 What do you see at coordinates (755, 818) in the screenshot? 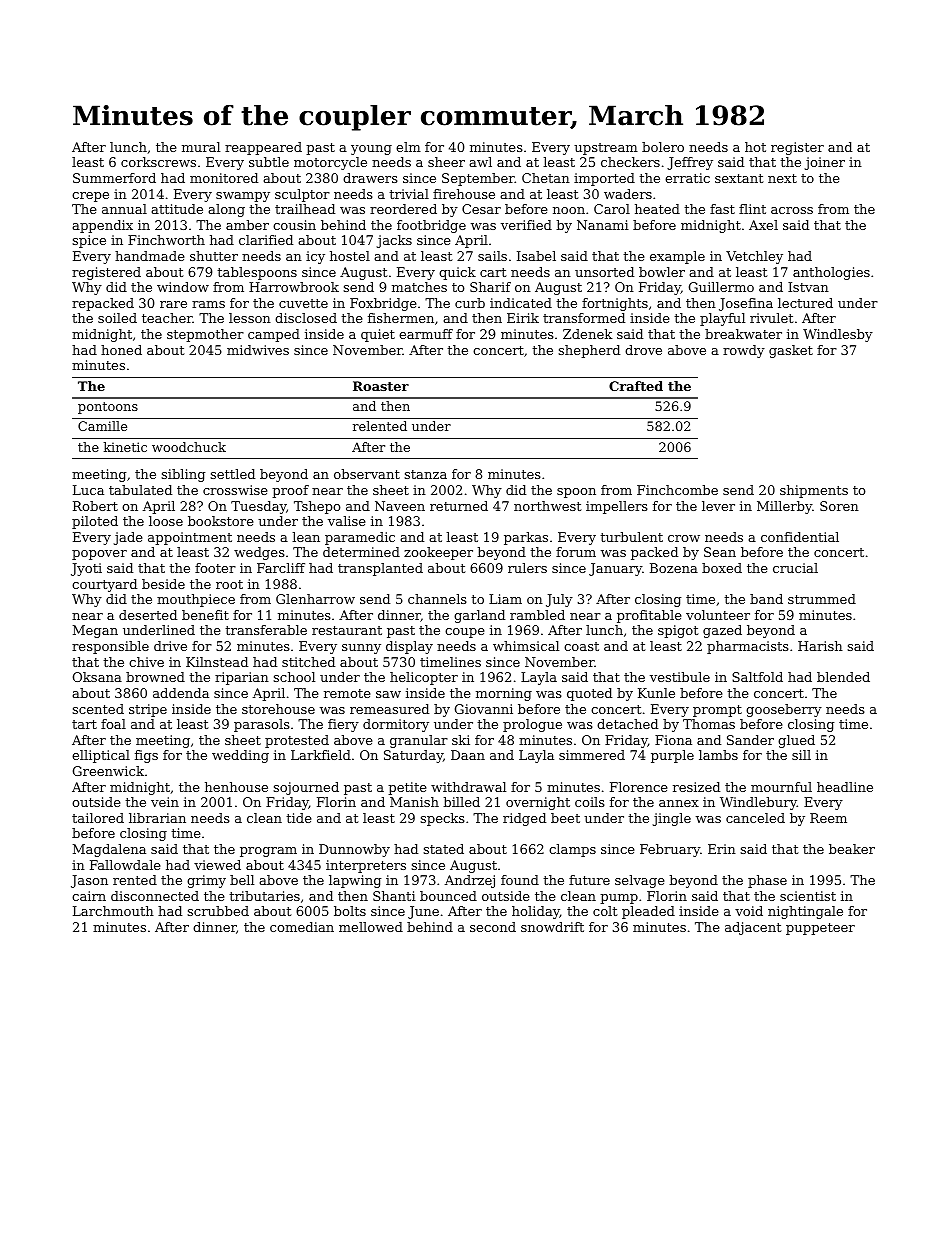
I see `canceled` at bounding box center [755, 818].
